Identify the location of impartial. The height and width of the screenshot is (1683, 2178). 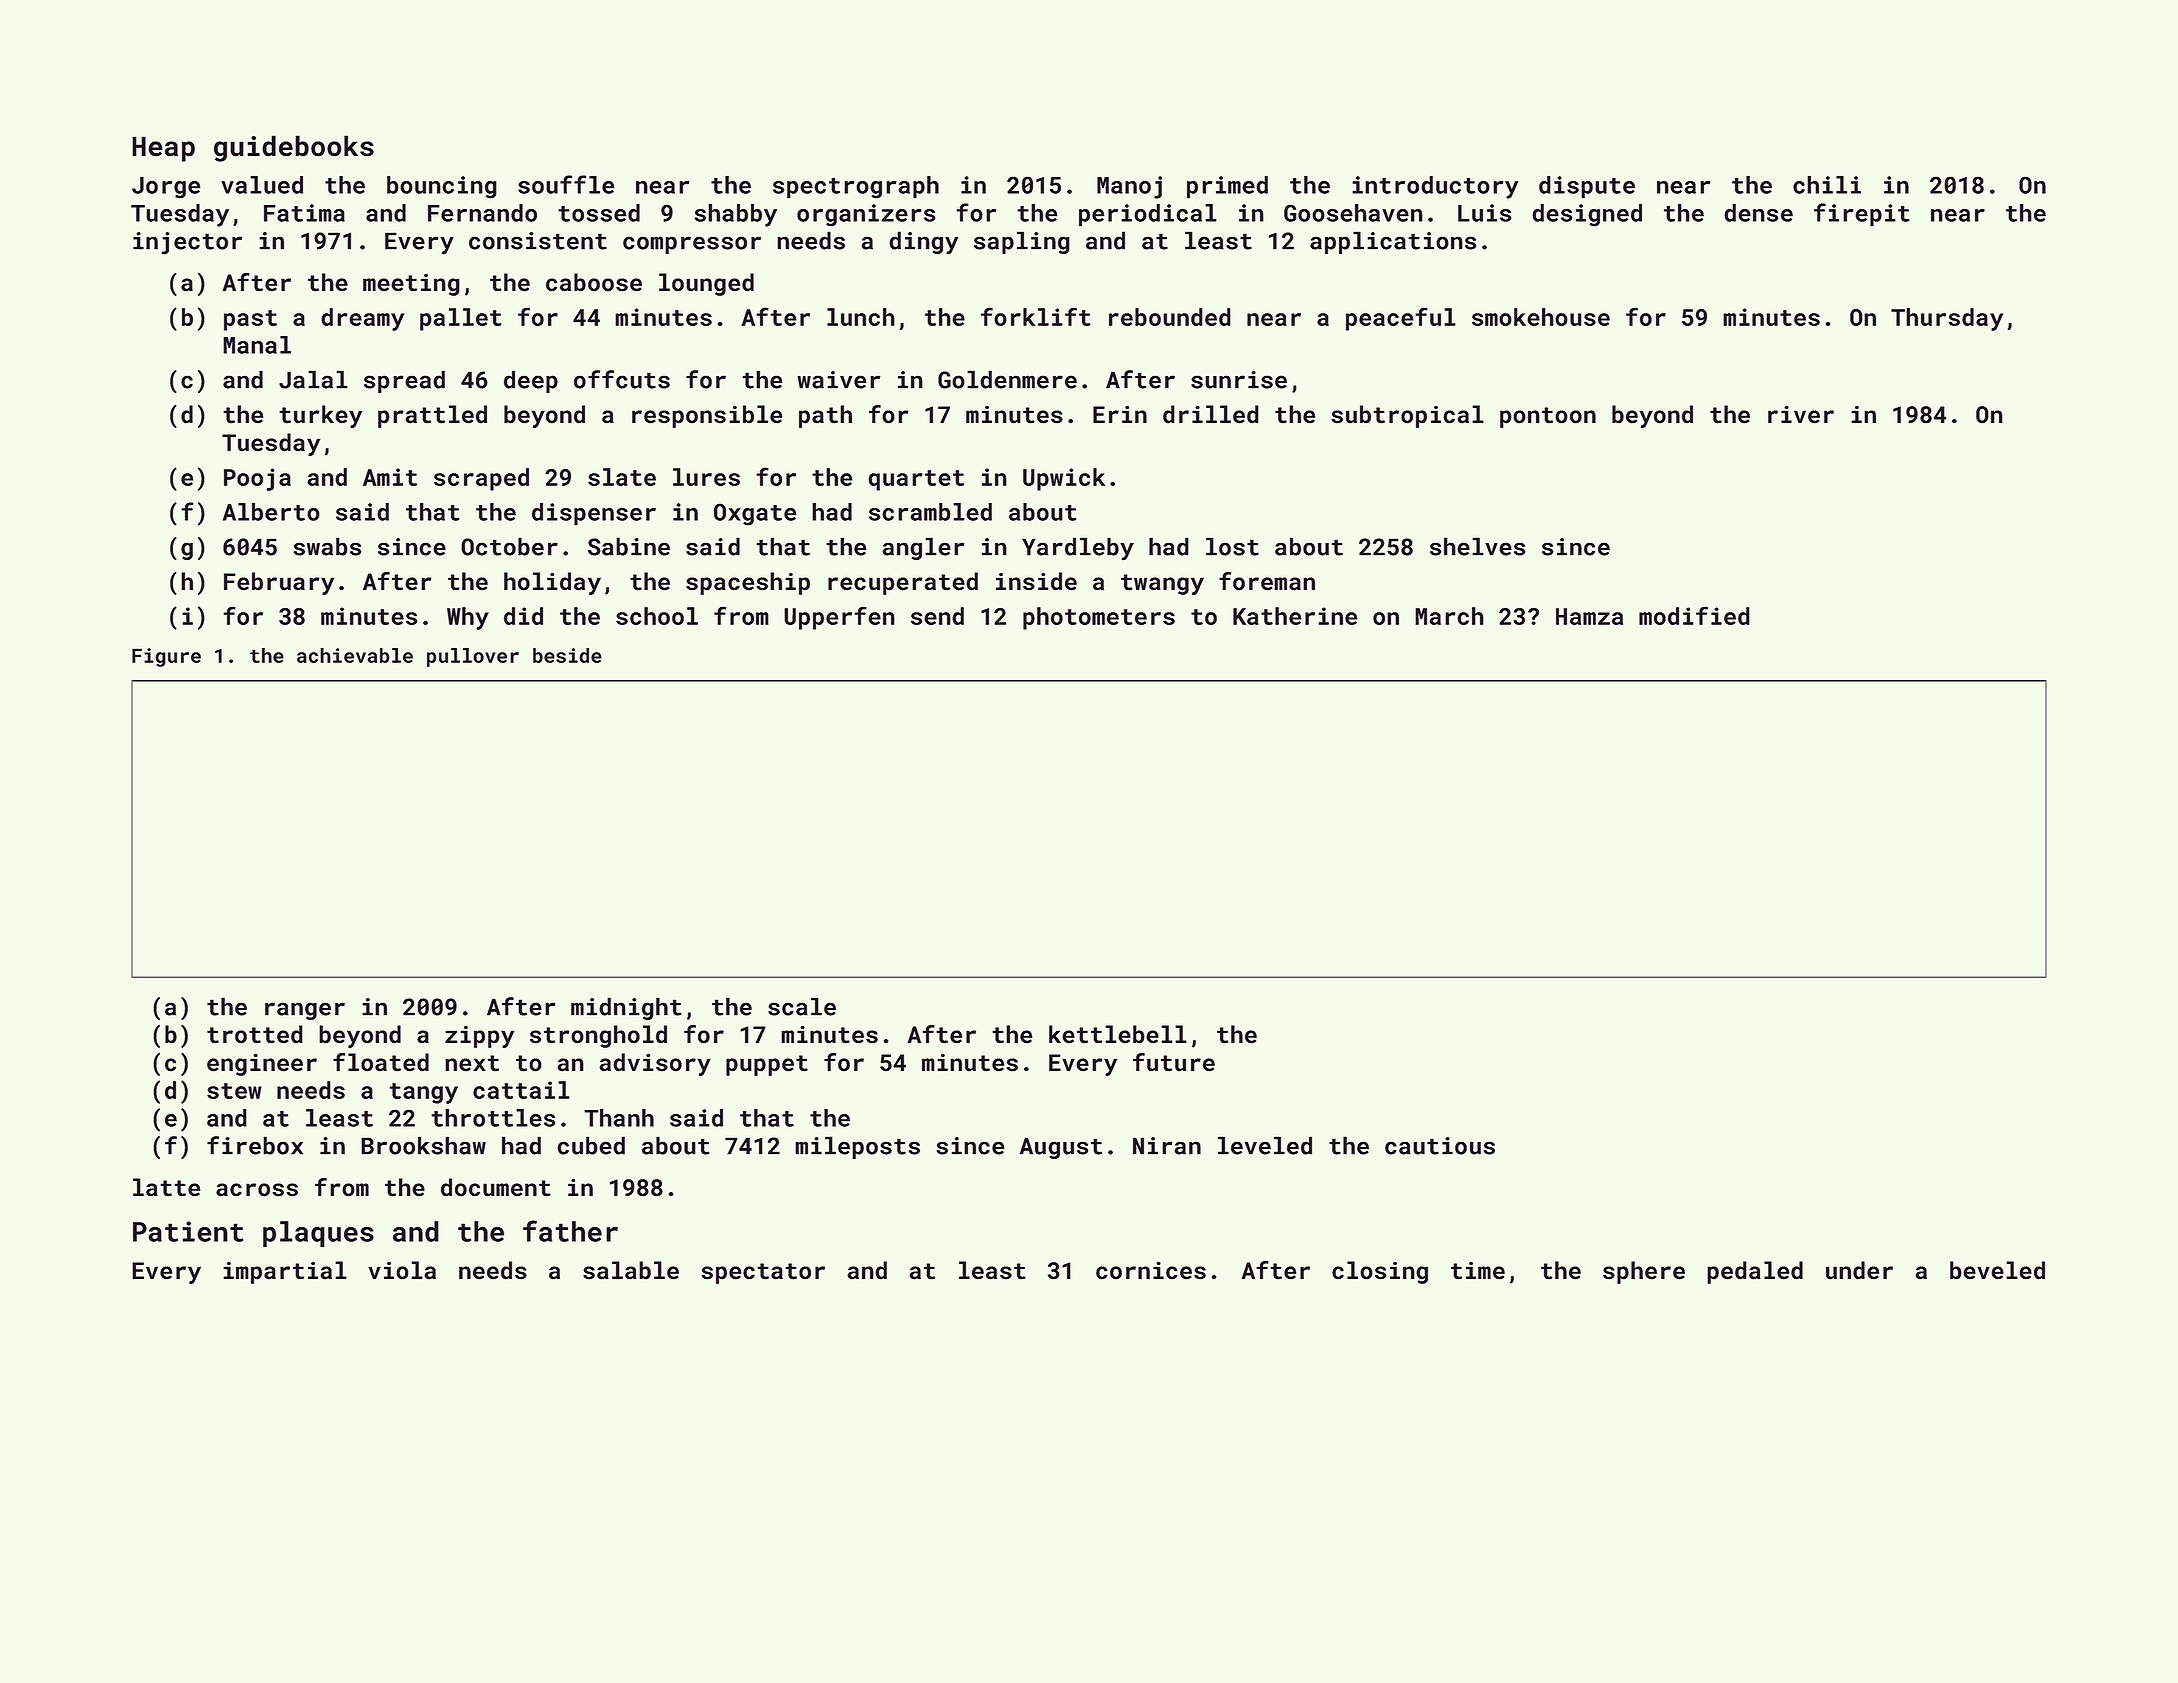
(285, 1272).
